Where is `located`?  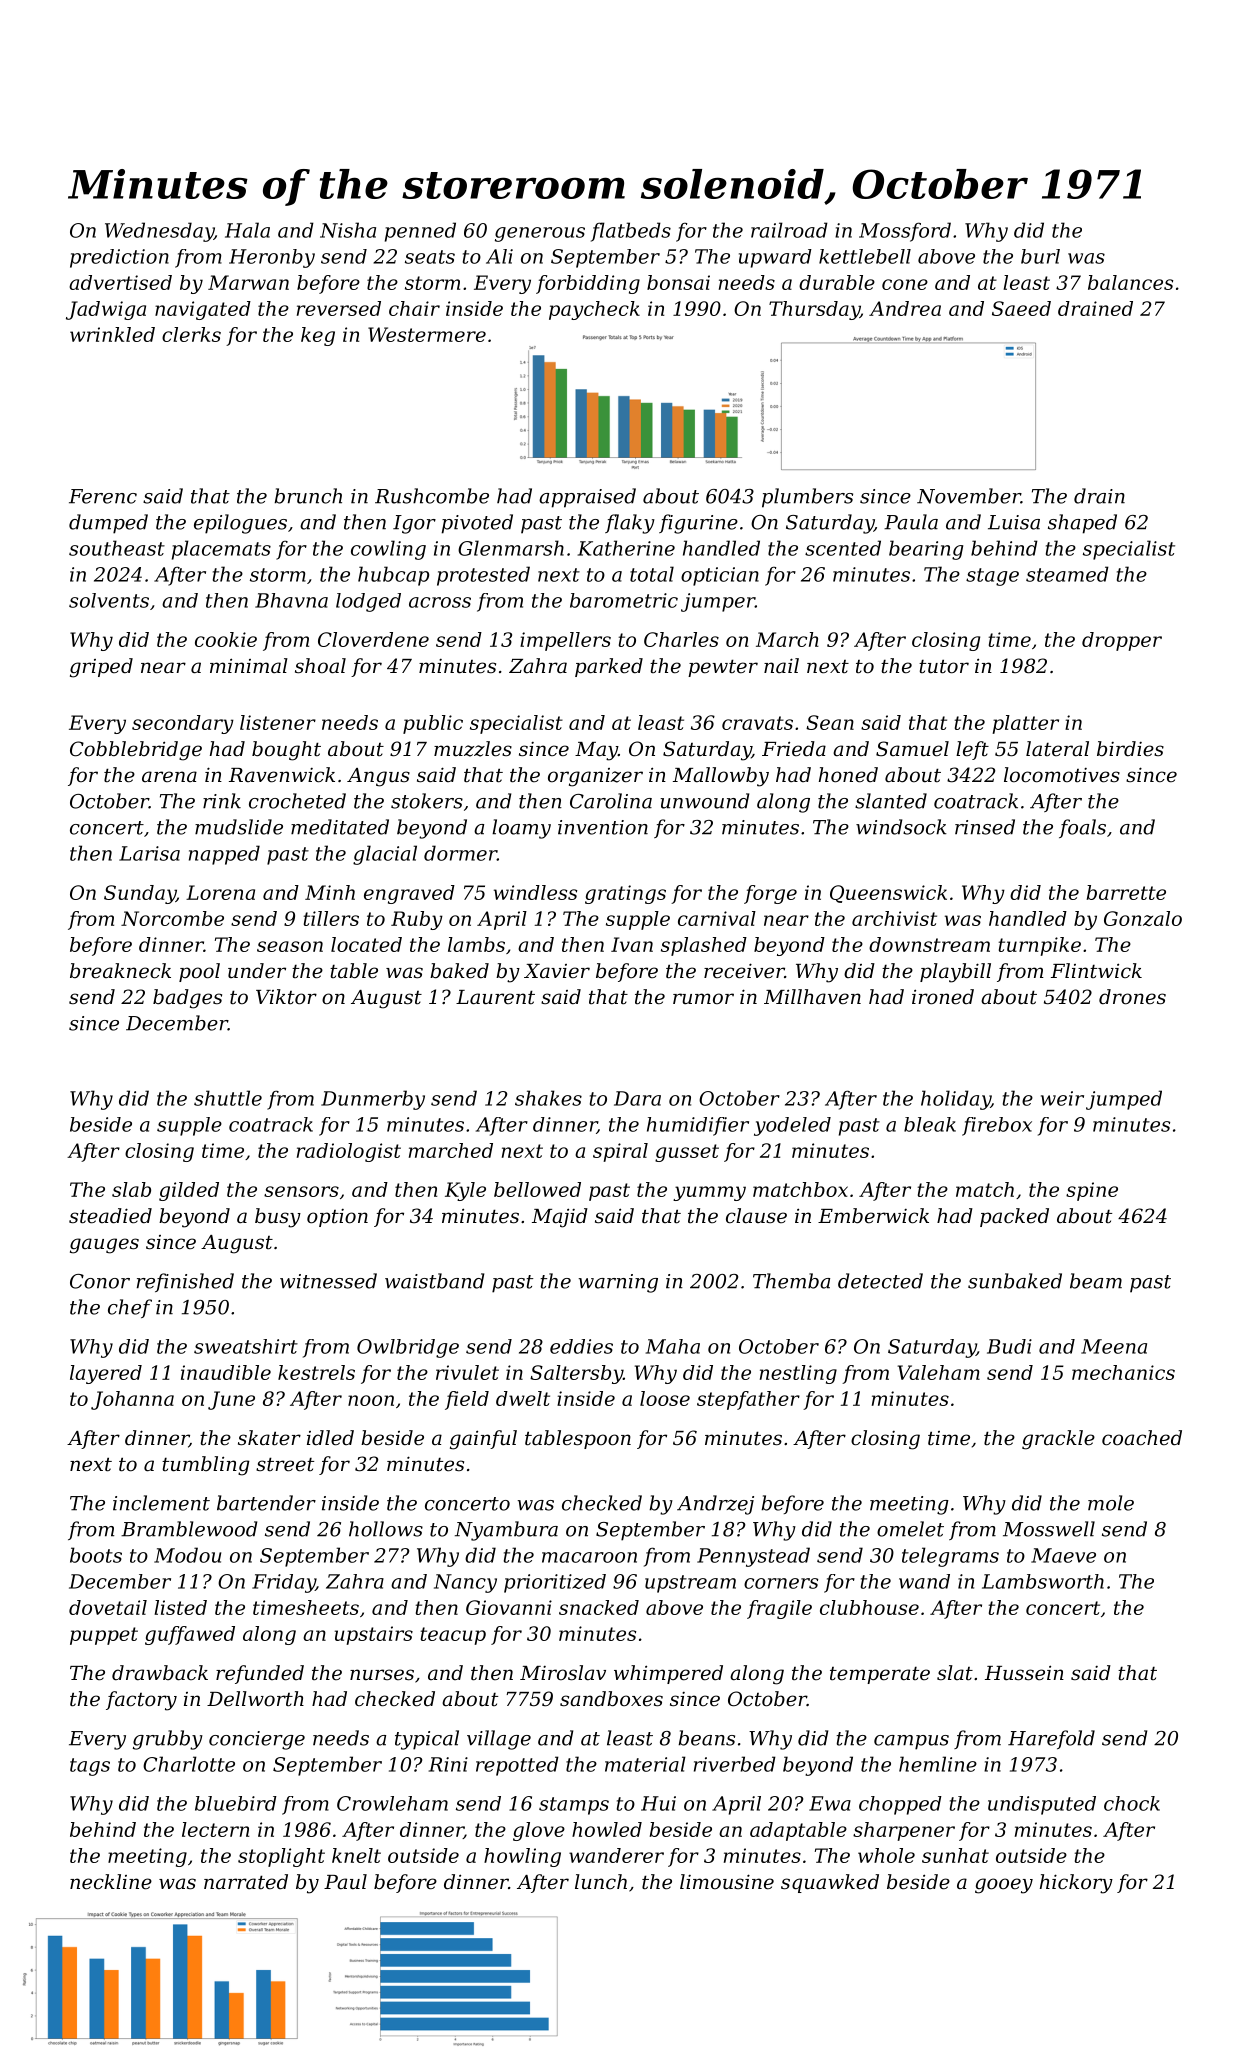
located is located at coordinates (366, 944).
